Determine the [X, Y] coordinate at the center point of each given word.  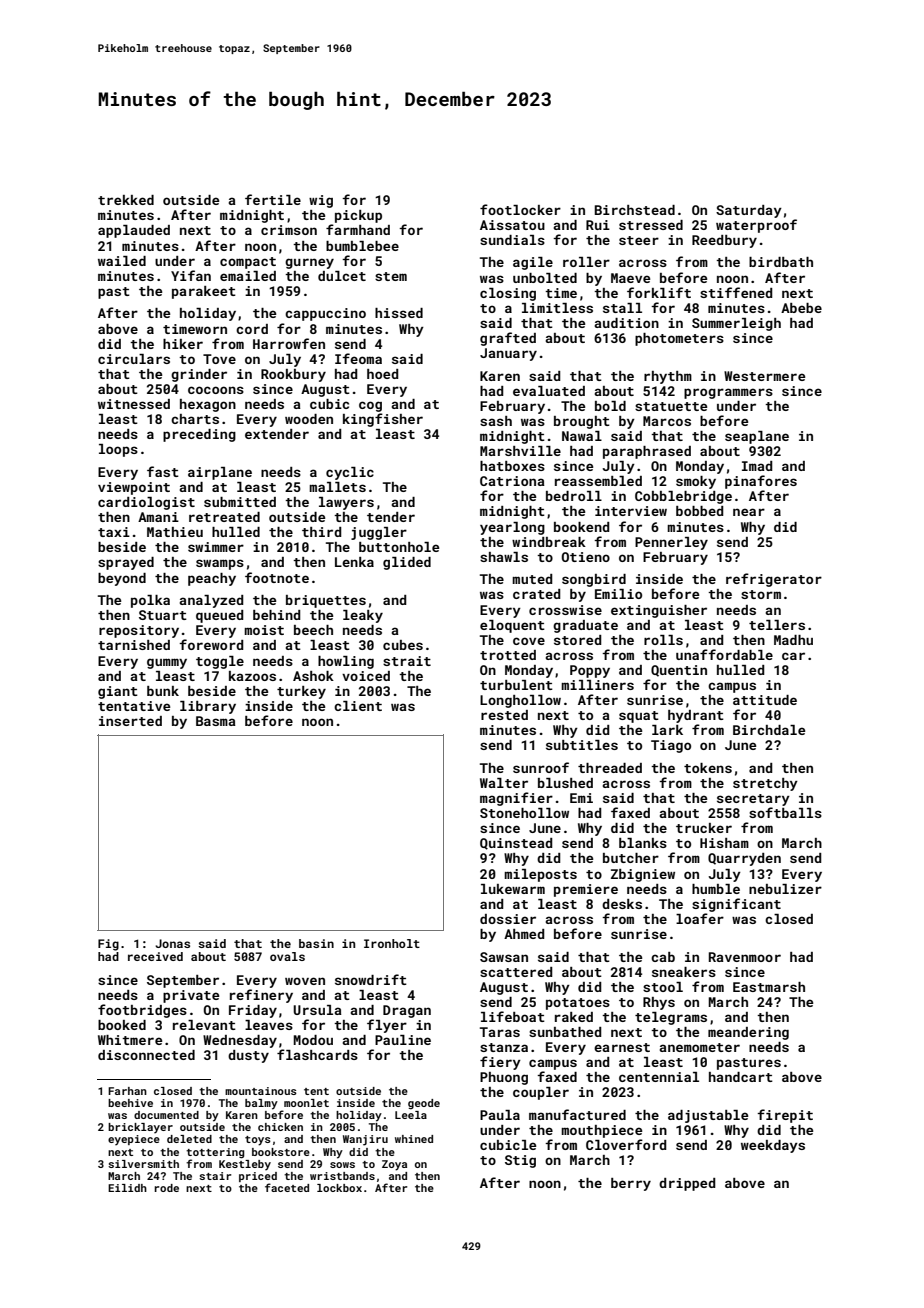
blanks [643, 843]
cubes [403, 645]
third [322, 532]
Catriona [512, 481]
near [749, 512]
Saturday [749, 211]
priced [258, 1177]
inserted [130, 721]
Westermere [764, 376]
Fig [108, 945]
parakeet [204, 292]
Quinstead [516, 844]
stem [391, 276]
